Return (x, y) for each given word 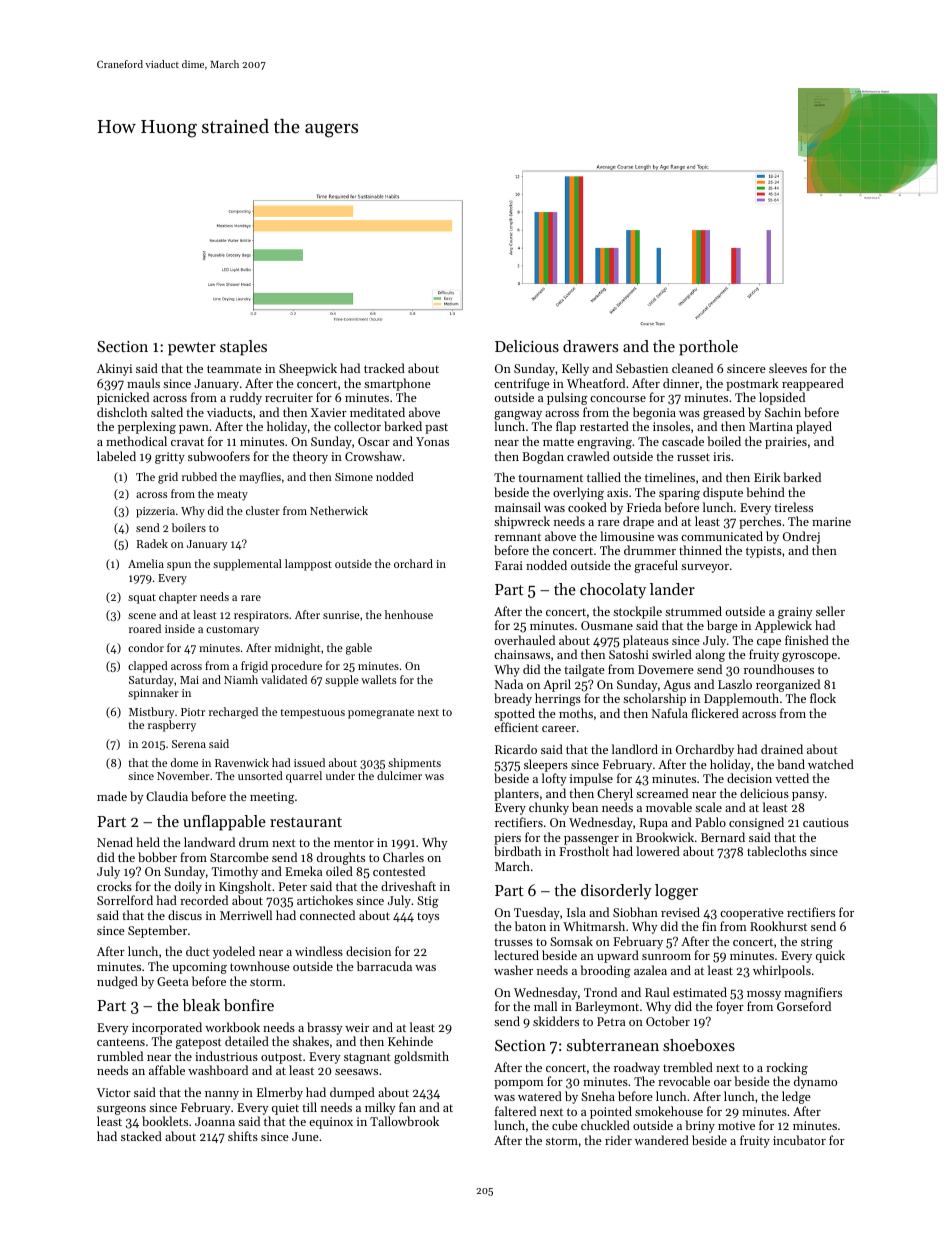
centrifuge (522, 384)
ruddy (246, 398)
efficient (516, 727)
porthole (708, 348)
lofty (554, 779)
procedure (296, 667)
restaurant (306, 822)
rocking (787, 1068)
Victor (114, 1092)
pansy (808, 796)
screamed (662, 793)
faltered (515, 1111)
